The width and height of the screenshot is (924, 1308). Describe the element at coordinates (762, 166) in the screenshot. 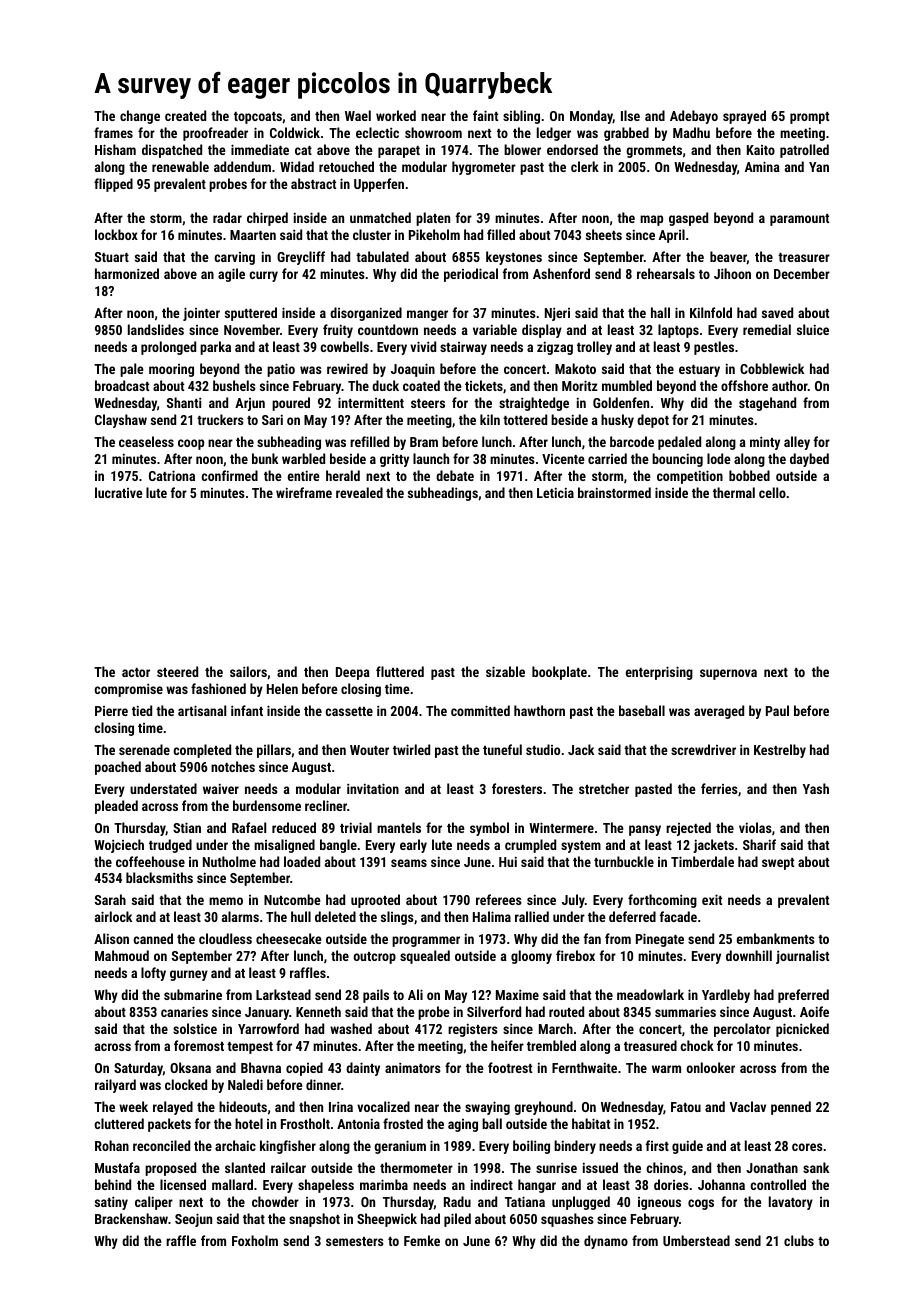

I see `Amina` at that location.
